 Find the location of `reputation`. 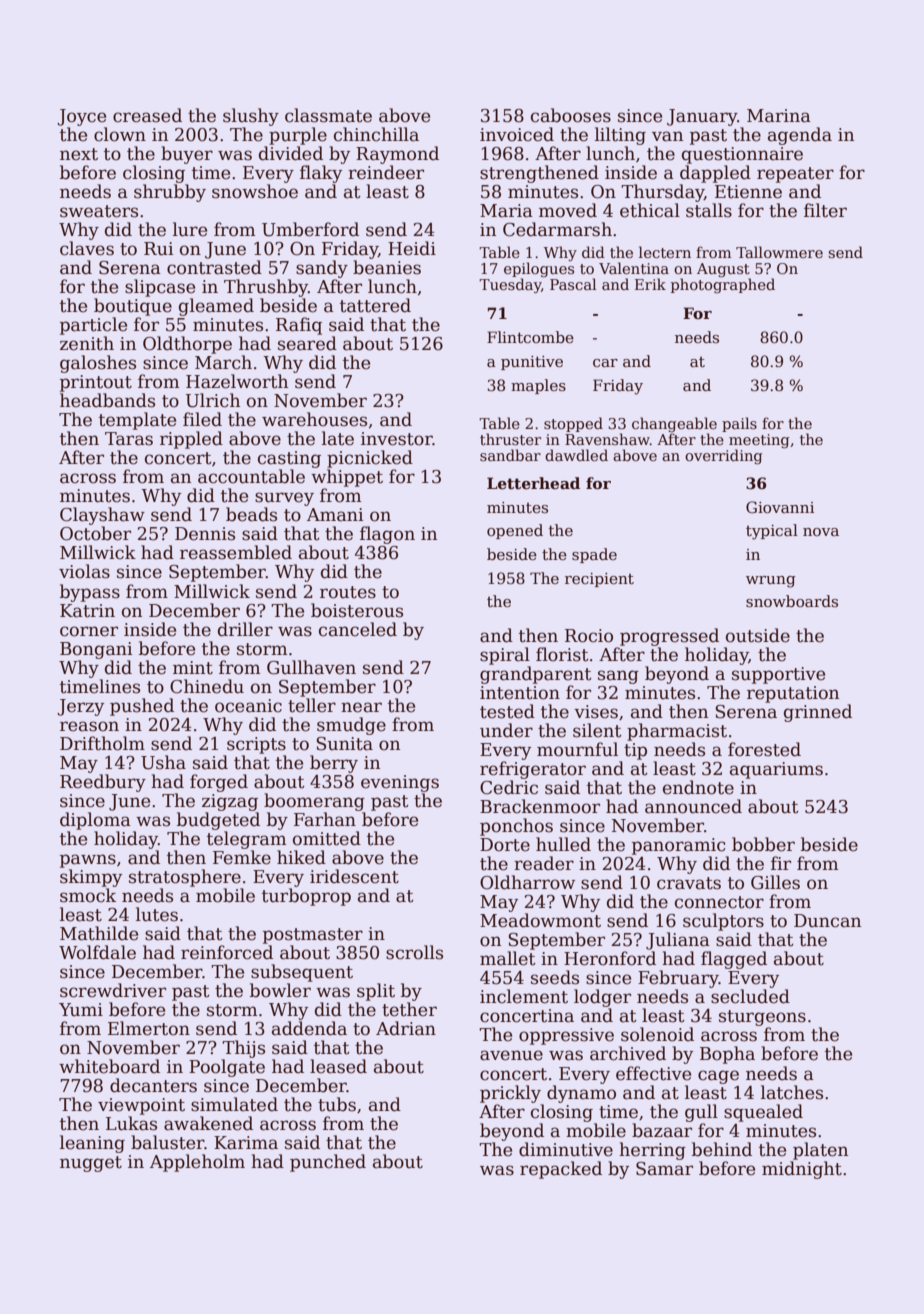

reputation is located at coordinates (793, 694).
